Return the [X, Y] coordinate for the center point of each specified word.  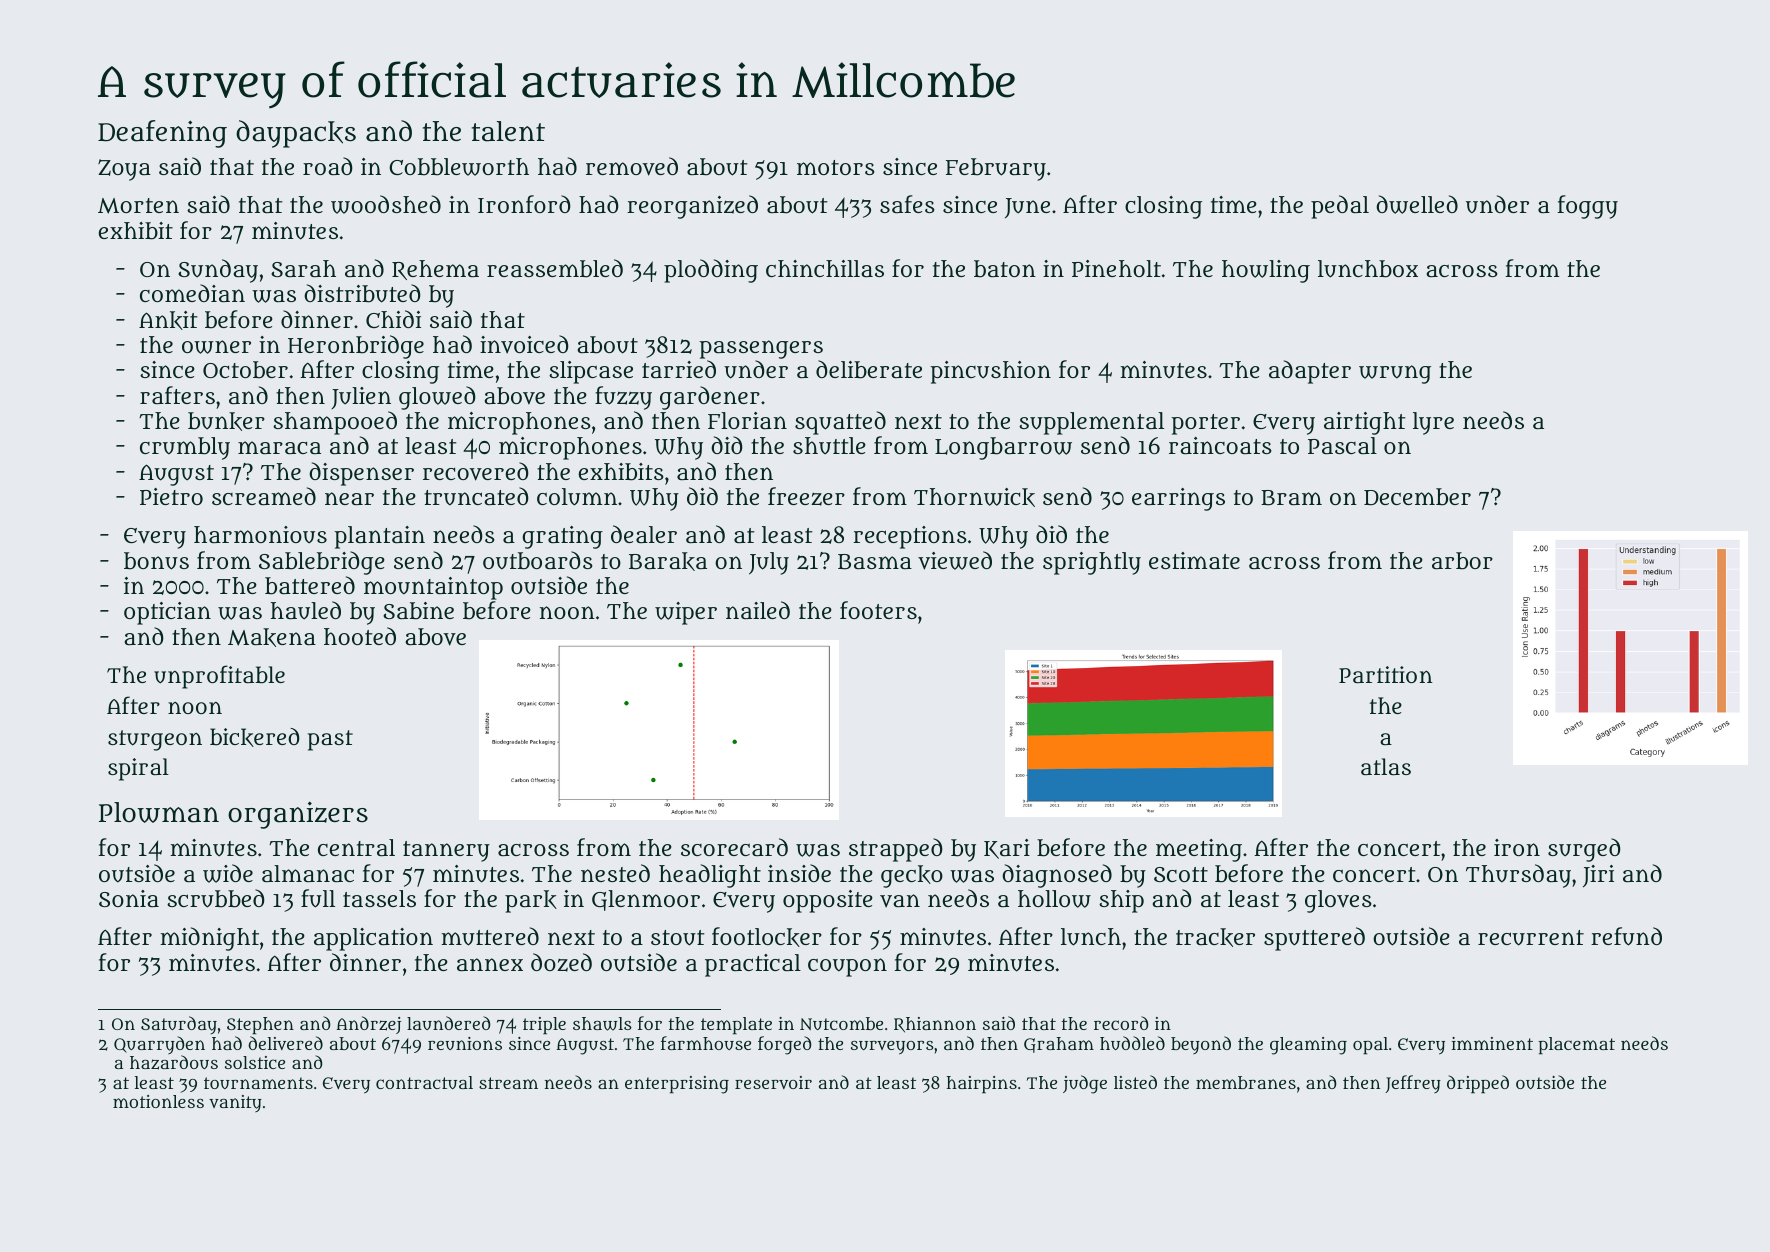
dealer [644, 534]
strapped [896, 850]
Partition [1386, 674]
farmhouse [706, 1043]
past [330, 740]
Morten [138, 206]
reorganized [692, 207]
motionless [158, 1101]
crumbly [185, 448]
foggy [1587, 207]
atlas [1386, 766]
